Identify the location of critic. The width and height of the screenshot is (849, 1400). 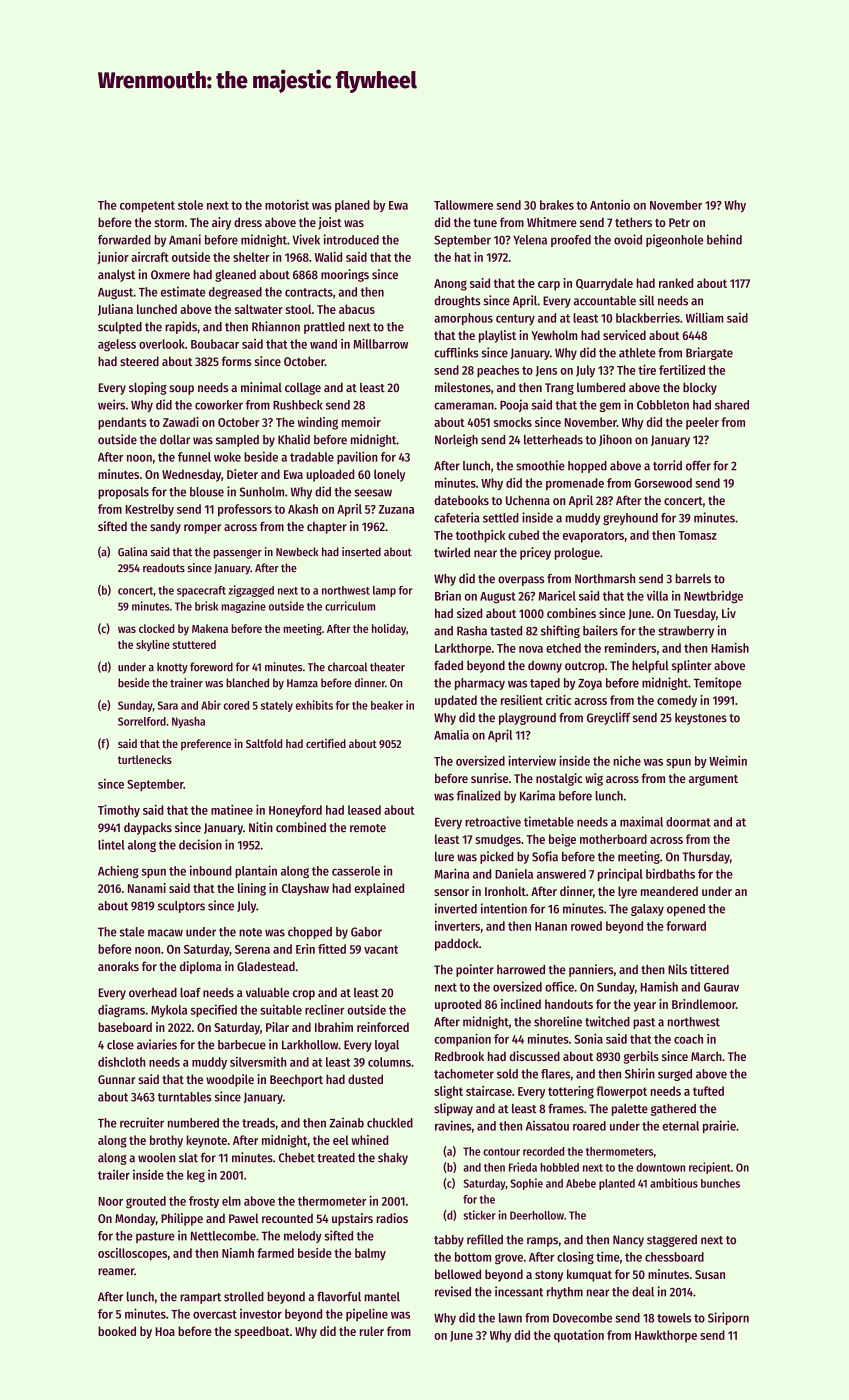
(558, 700).
